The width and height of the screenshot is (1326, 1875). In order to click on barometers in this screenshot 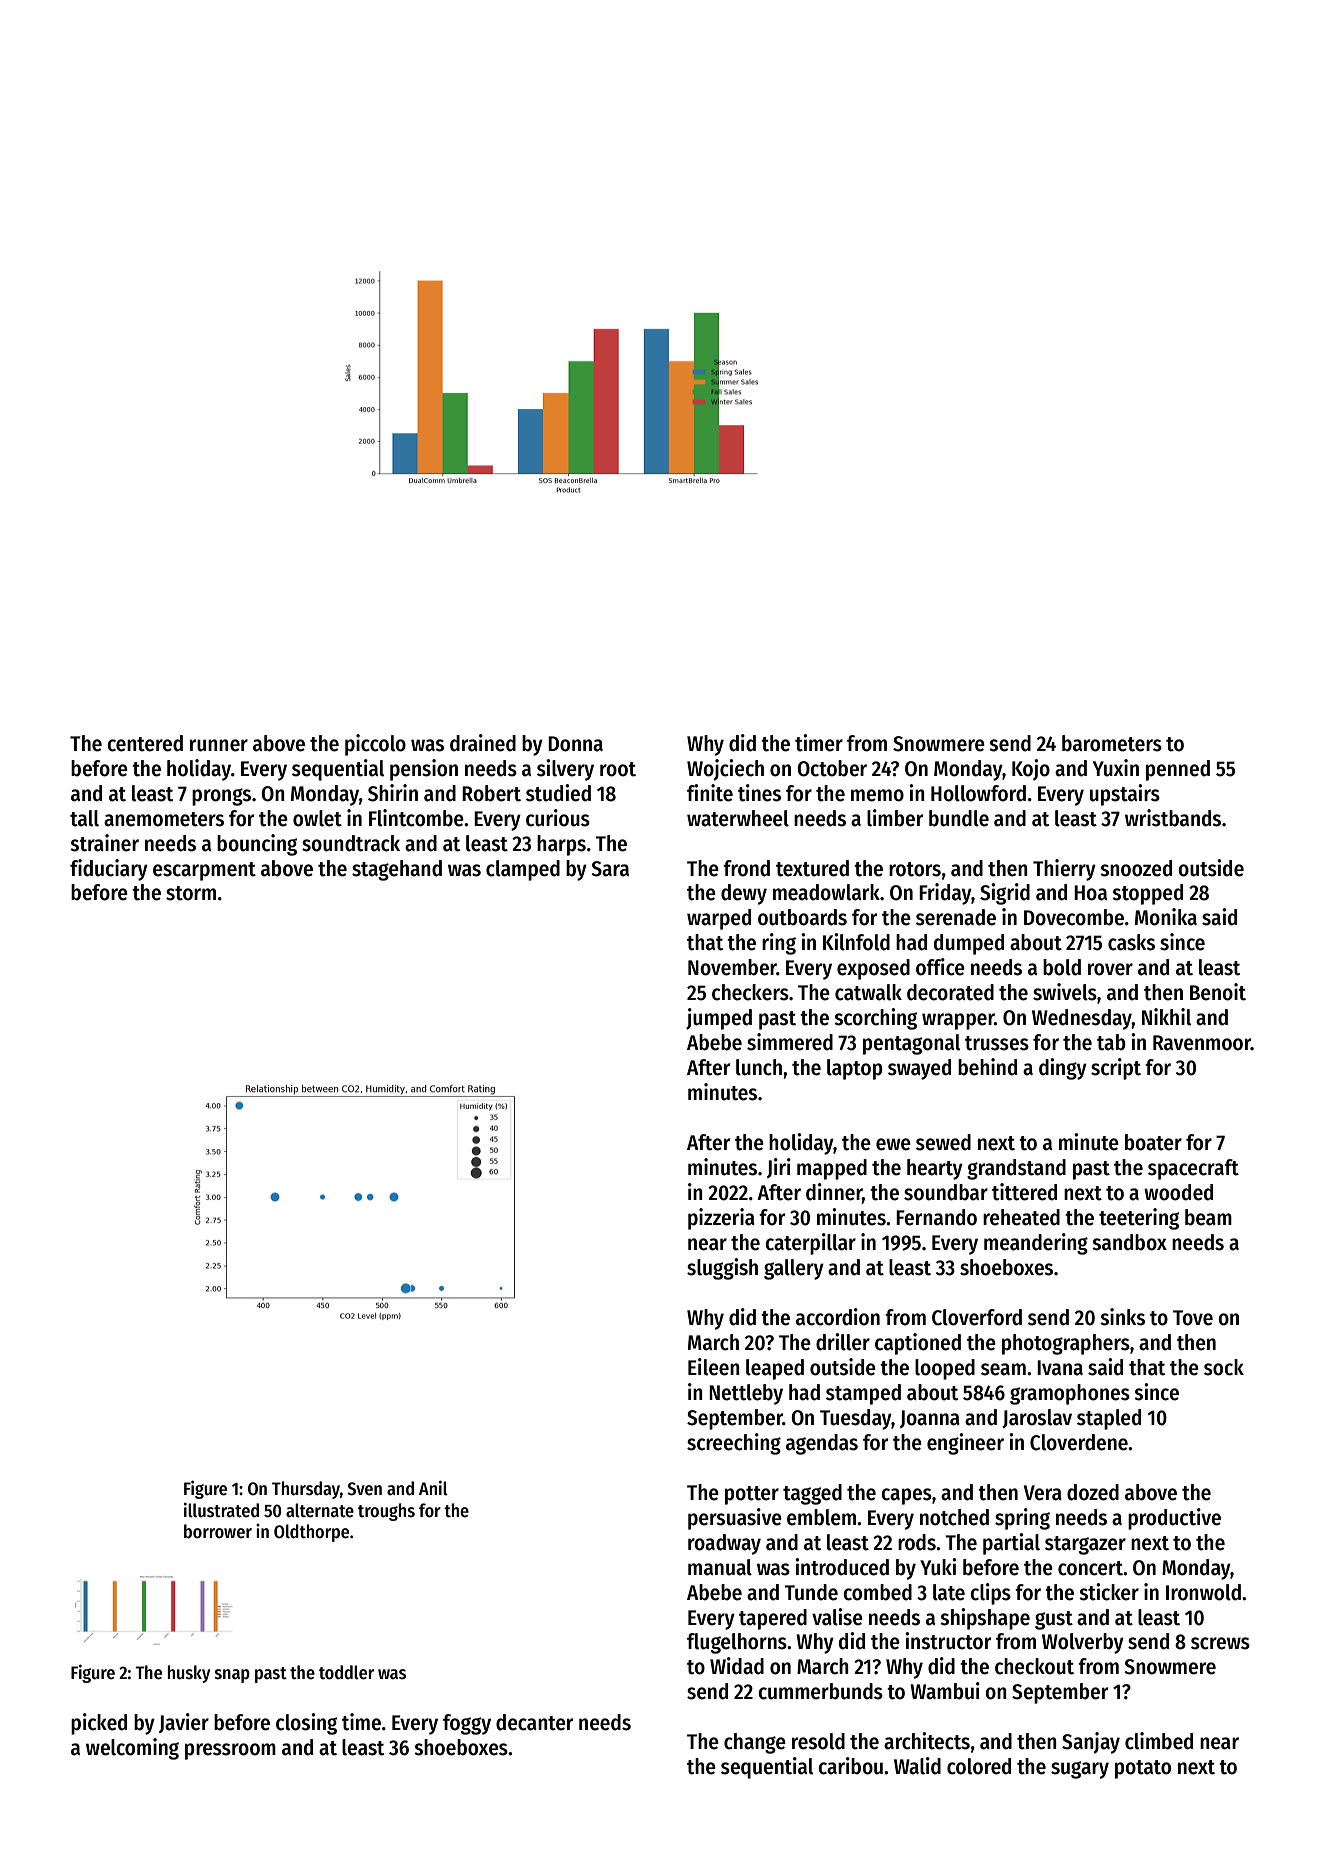, I will do `click(1112, 743)`.
